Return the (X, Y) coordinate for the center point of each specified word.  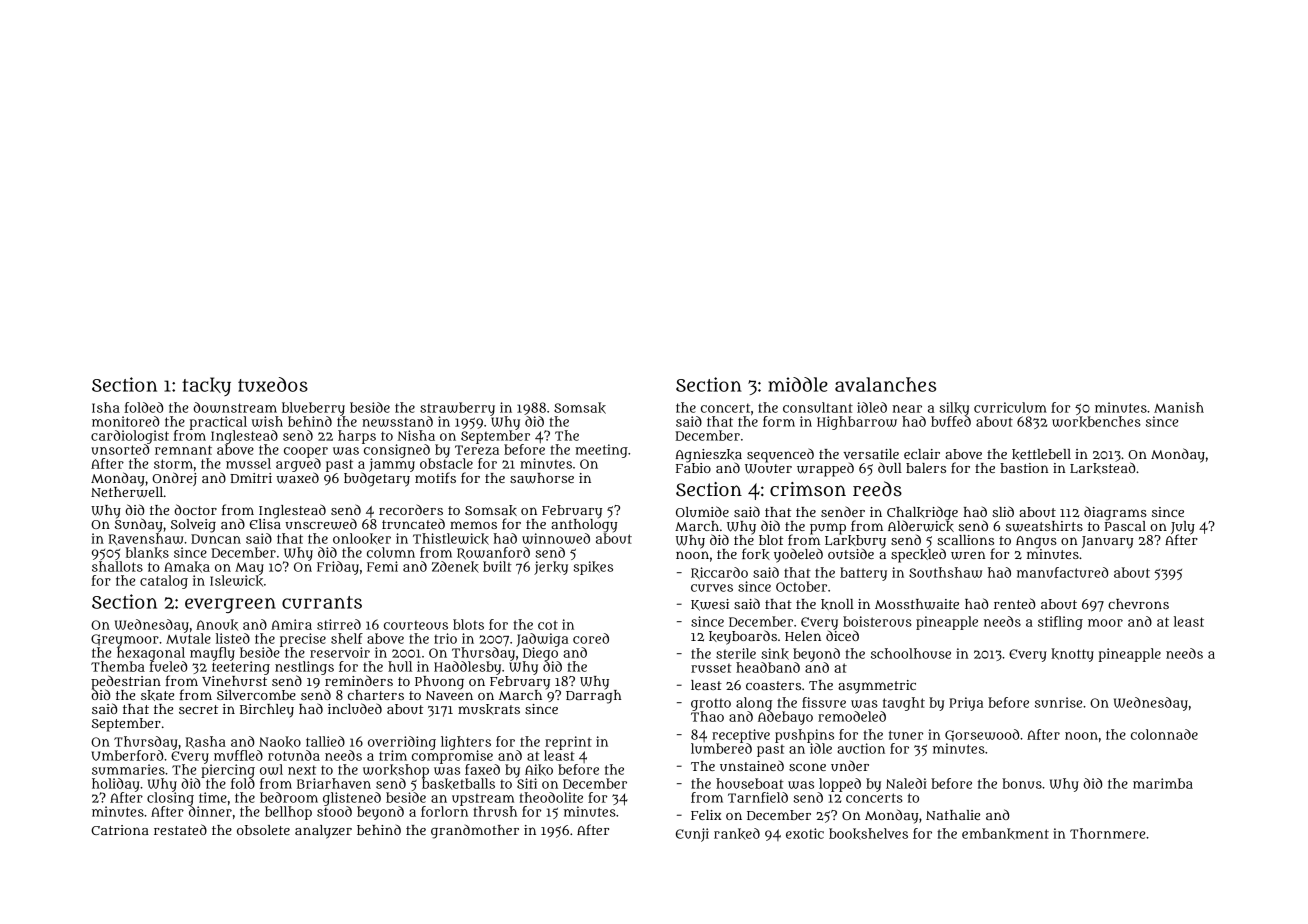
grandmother (475, 832)
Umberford (128, 755)
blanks (147, 553)
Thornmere (1107, 833)
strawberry (457, 409)
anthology (584, 526)
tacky (206, 386)
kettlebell (1041, 454)
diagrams (1115, 513)
